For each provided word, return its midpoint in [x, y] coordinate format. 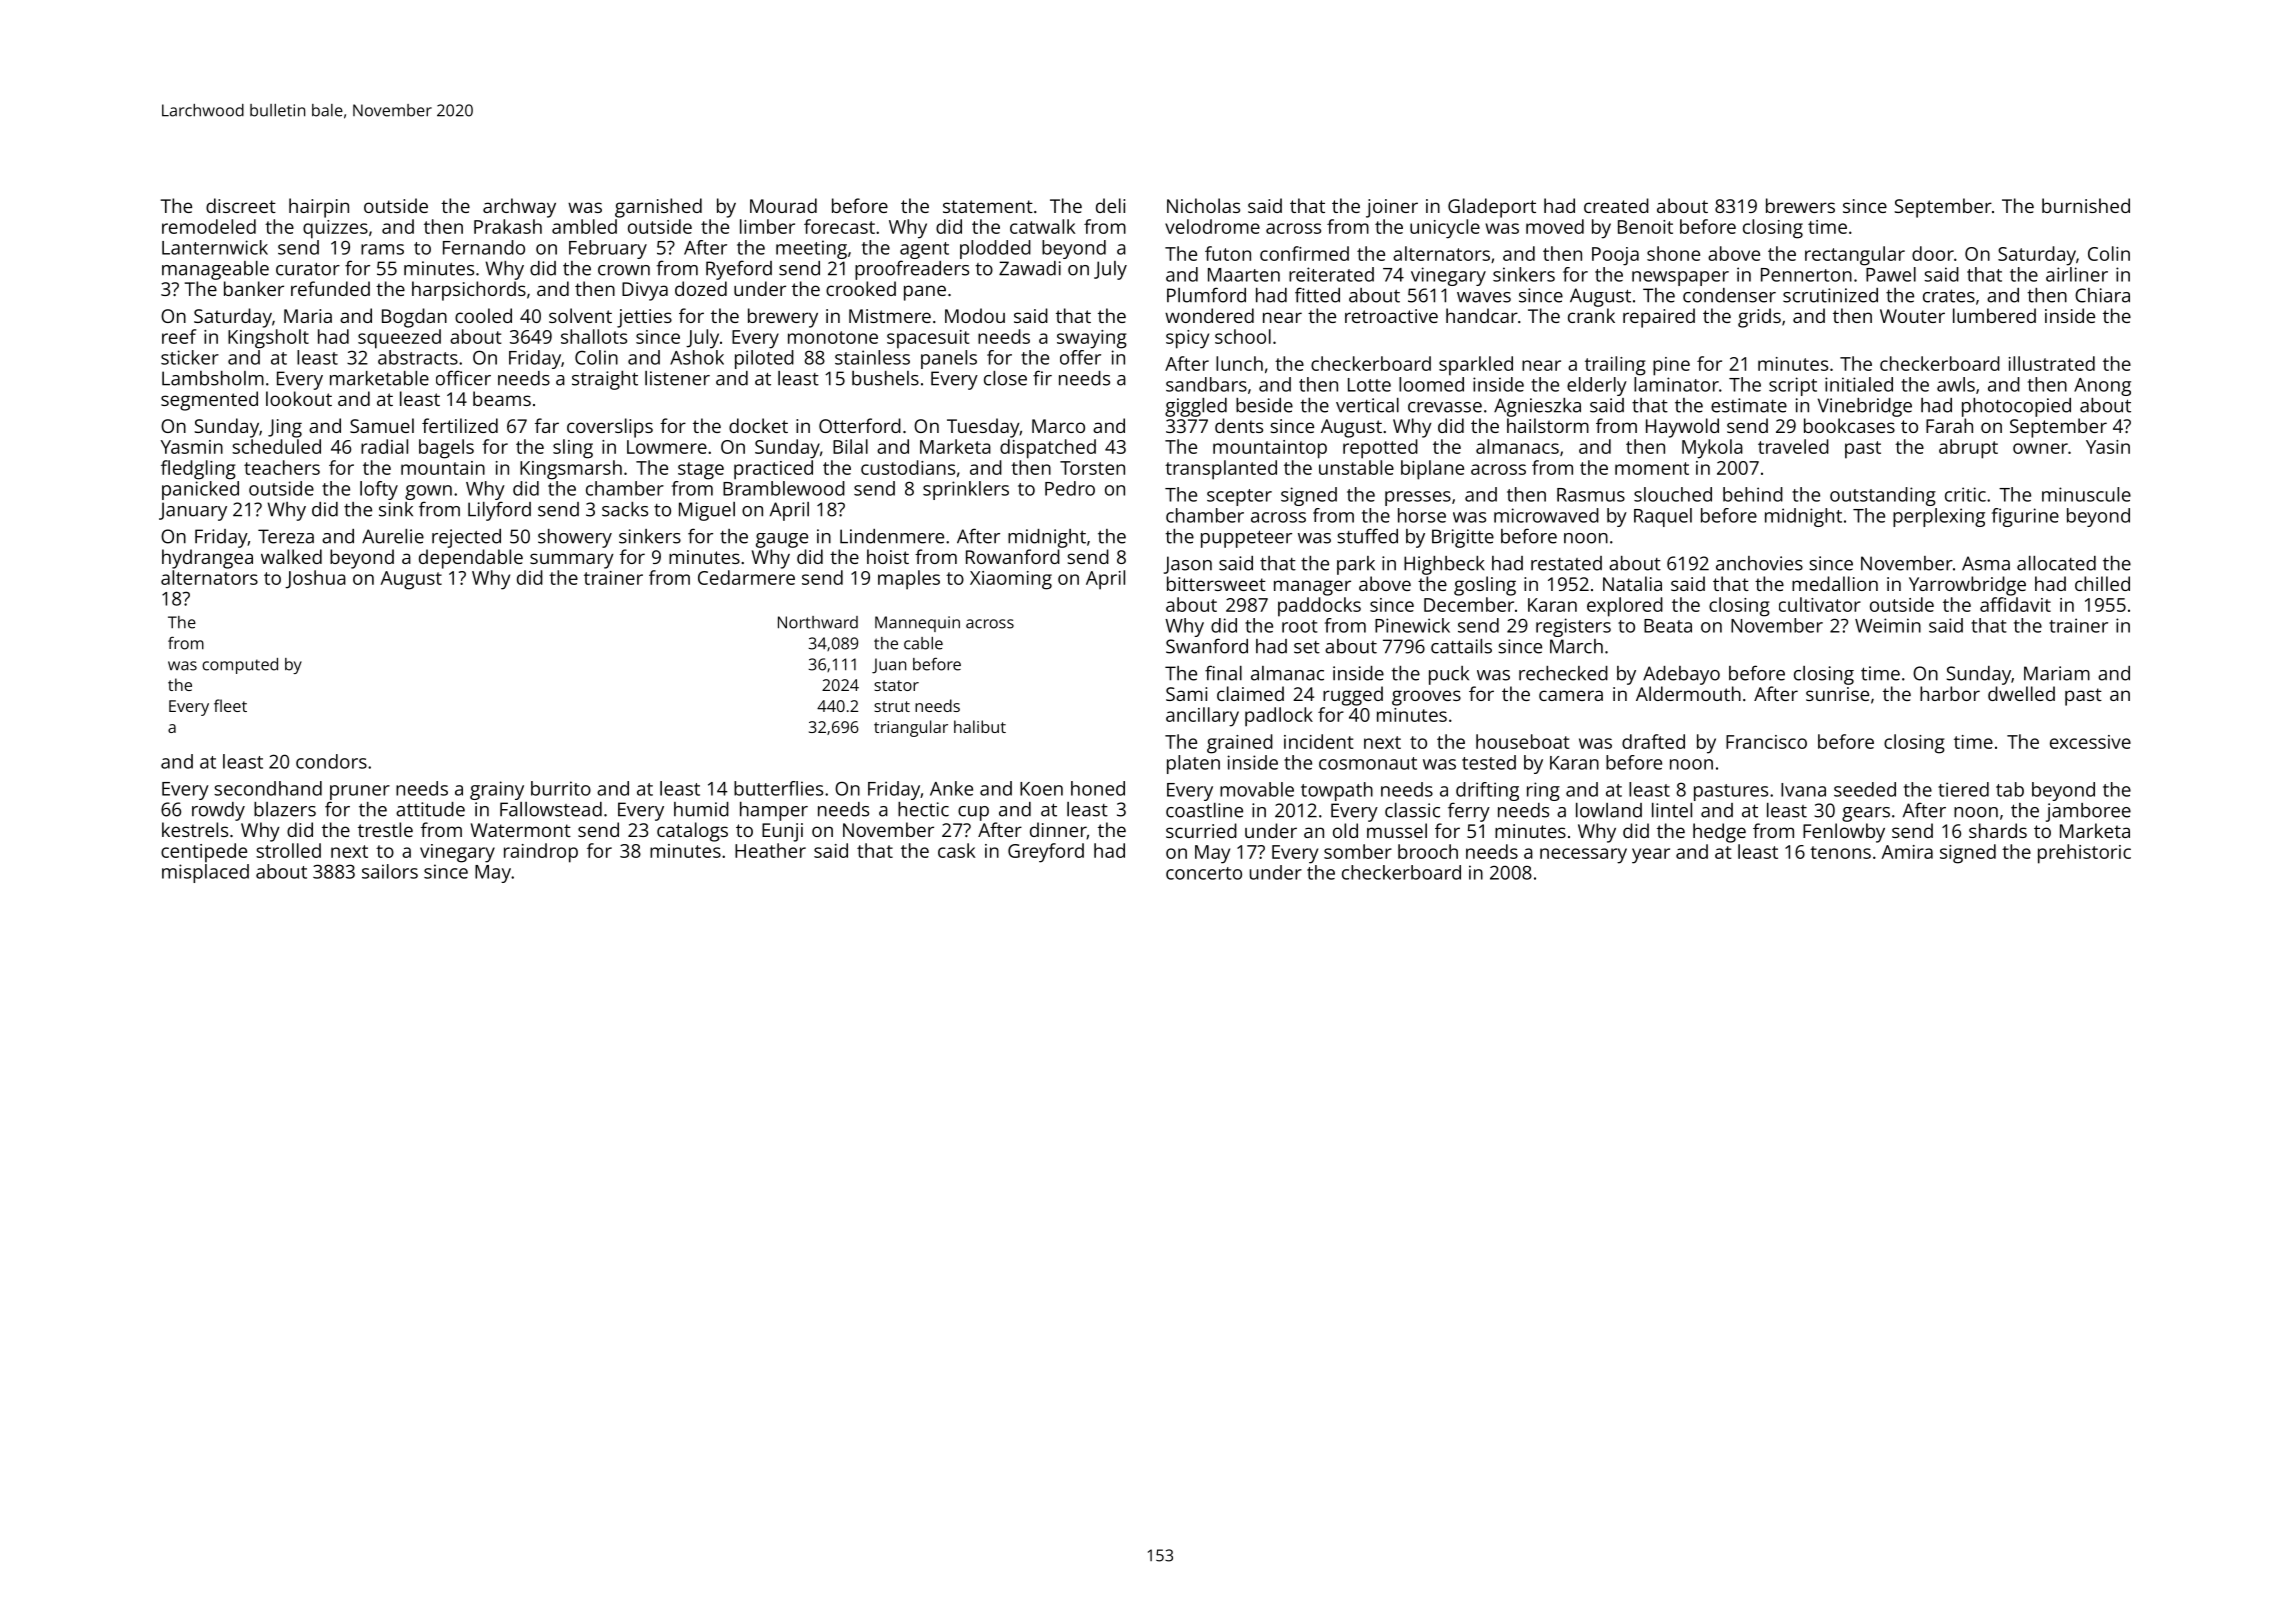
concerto [1204, 873]
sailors [390, 871]
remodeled [209, 226]
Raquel [1663, 517]
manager [1312, 588]
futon [1228, 253]
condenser [1729, 295]
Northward [818, 622]
